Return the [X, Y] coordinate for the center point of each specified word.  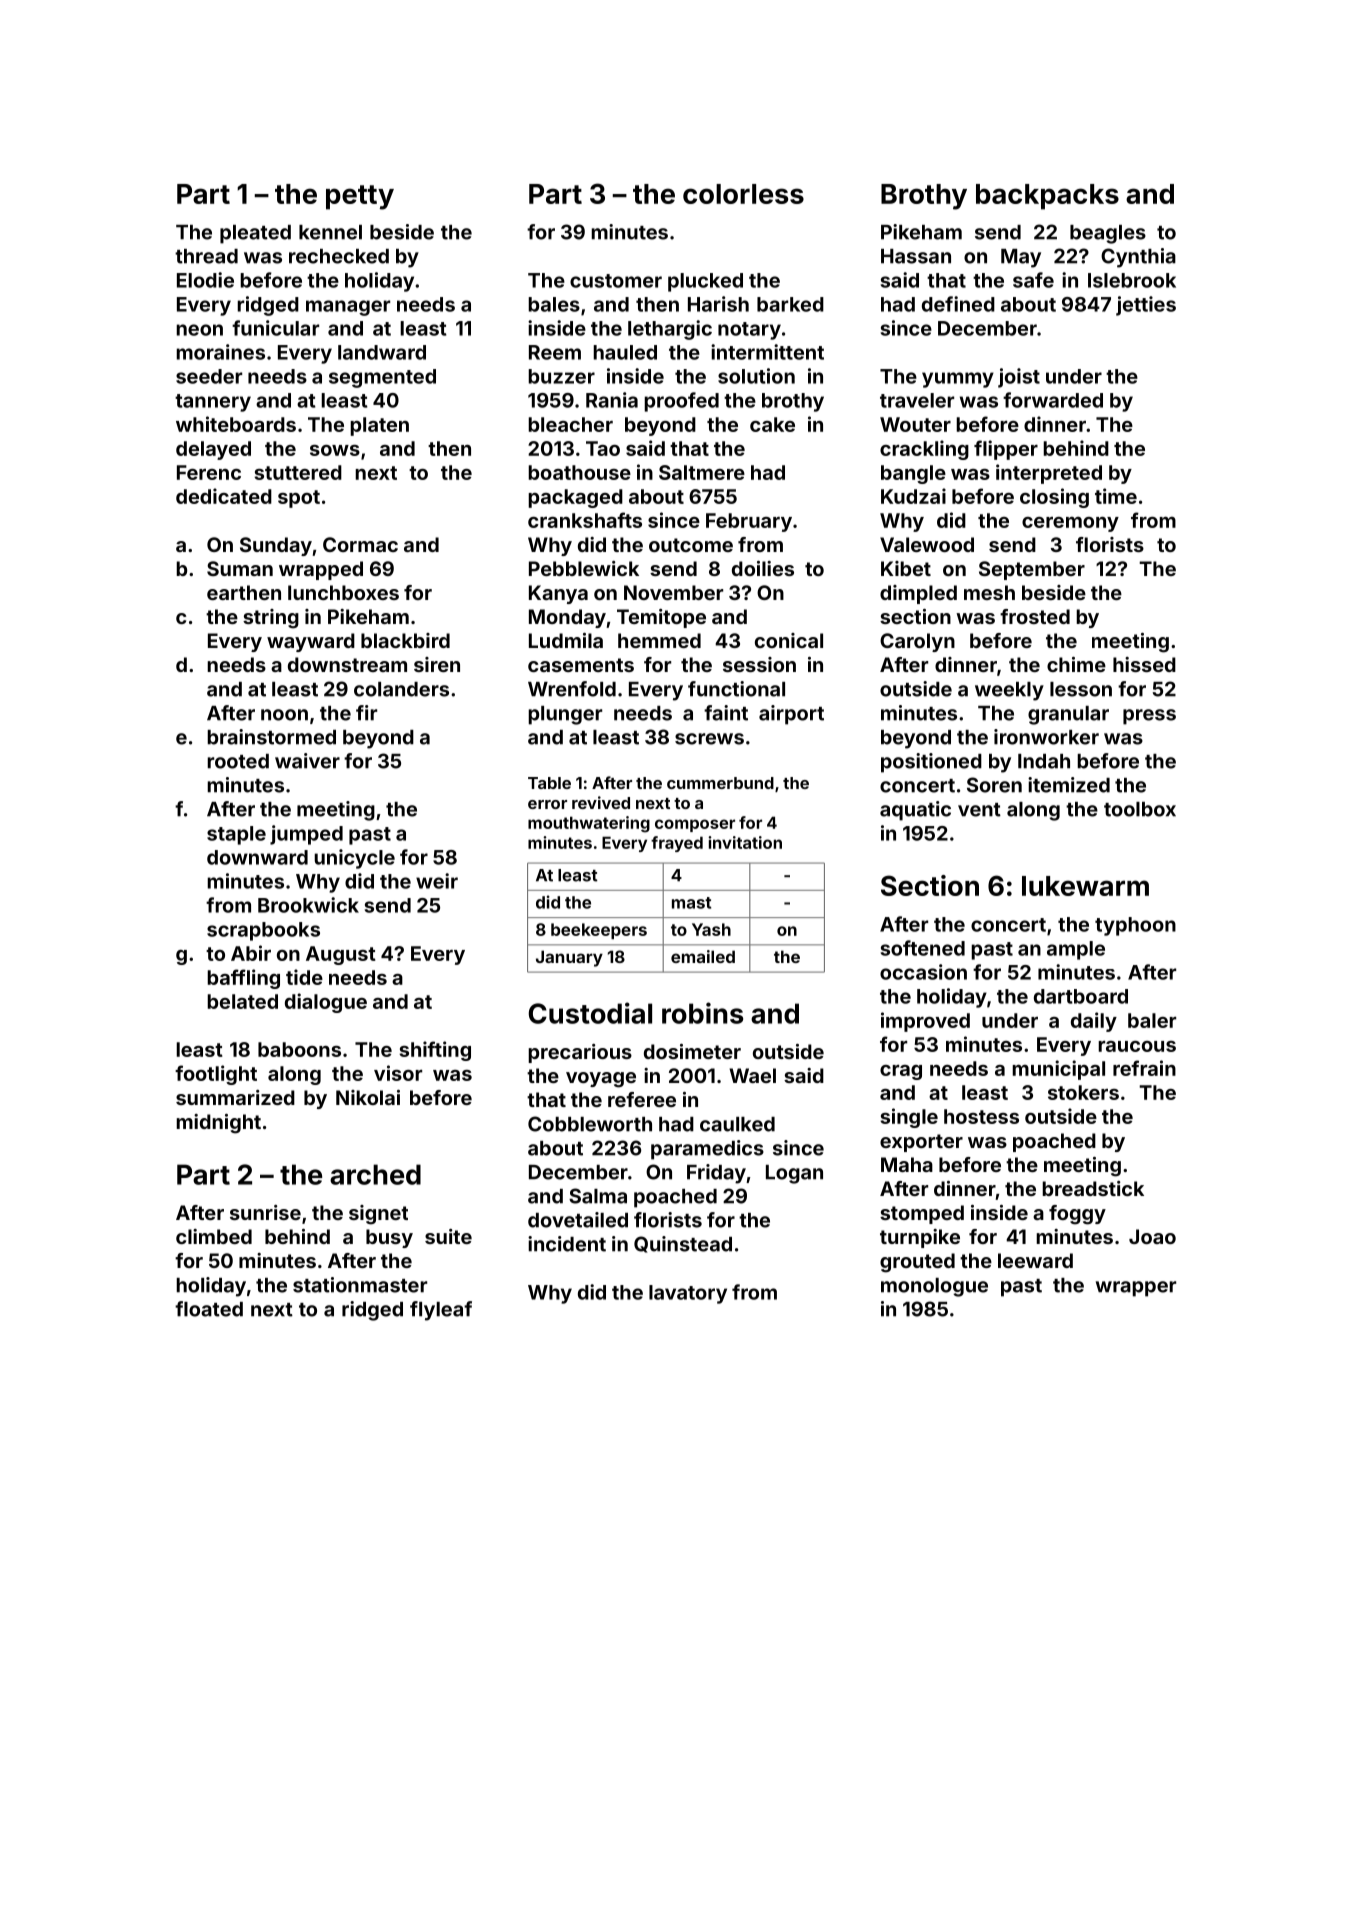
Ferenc [209, 472]
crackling [924, 450]
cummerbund [720, 783]
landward [382, 352]
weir [437, 881]
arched [375, 1174]
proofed [681, 402]
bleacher [570, 424]
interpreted [1049, 474]
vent [979, 810]
